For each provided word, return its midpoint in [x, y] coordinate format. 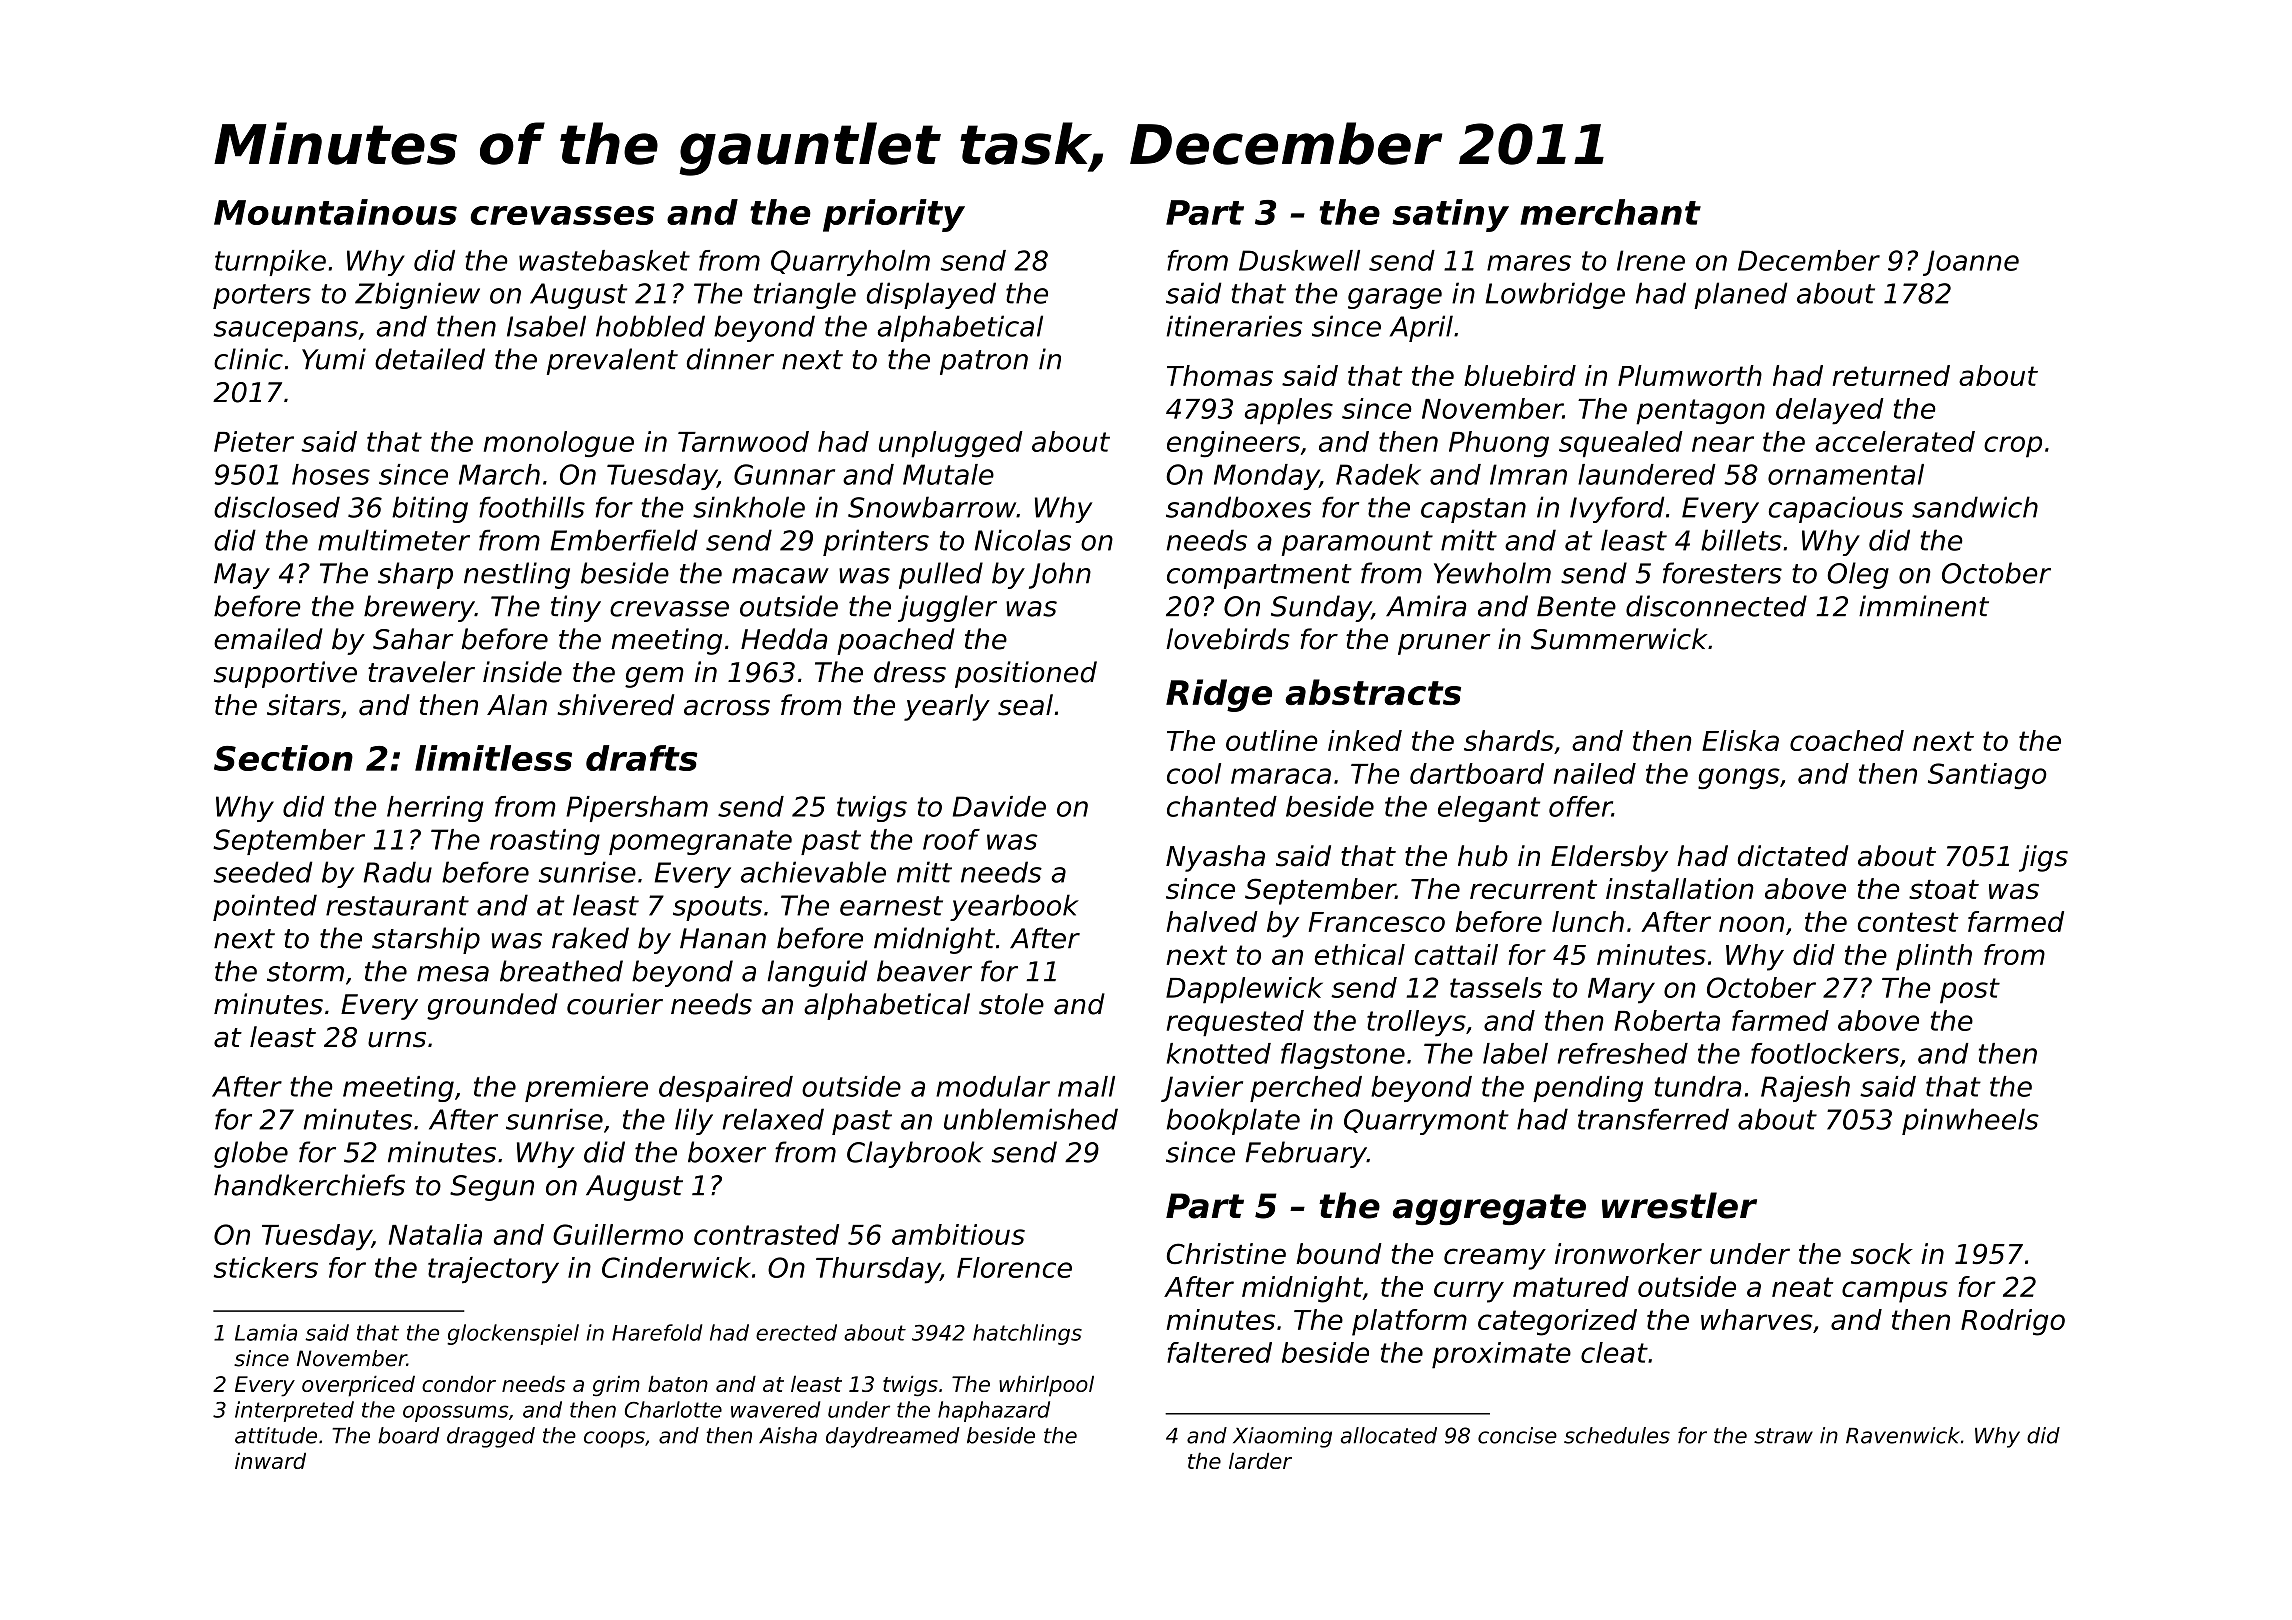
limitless [493, 758]
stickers [266, 1267]
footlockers [1825, 1053]
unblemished [1031, 1119]
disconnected [1716, 606]
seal [1025, 705]
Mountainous [335, 212]
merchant [1610, 212]
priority [894, 215]
